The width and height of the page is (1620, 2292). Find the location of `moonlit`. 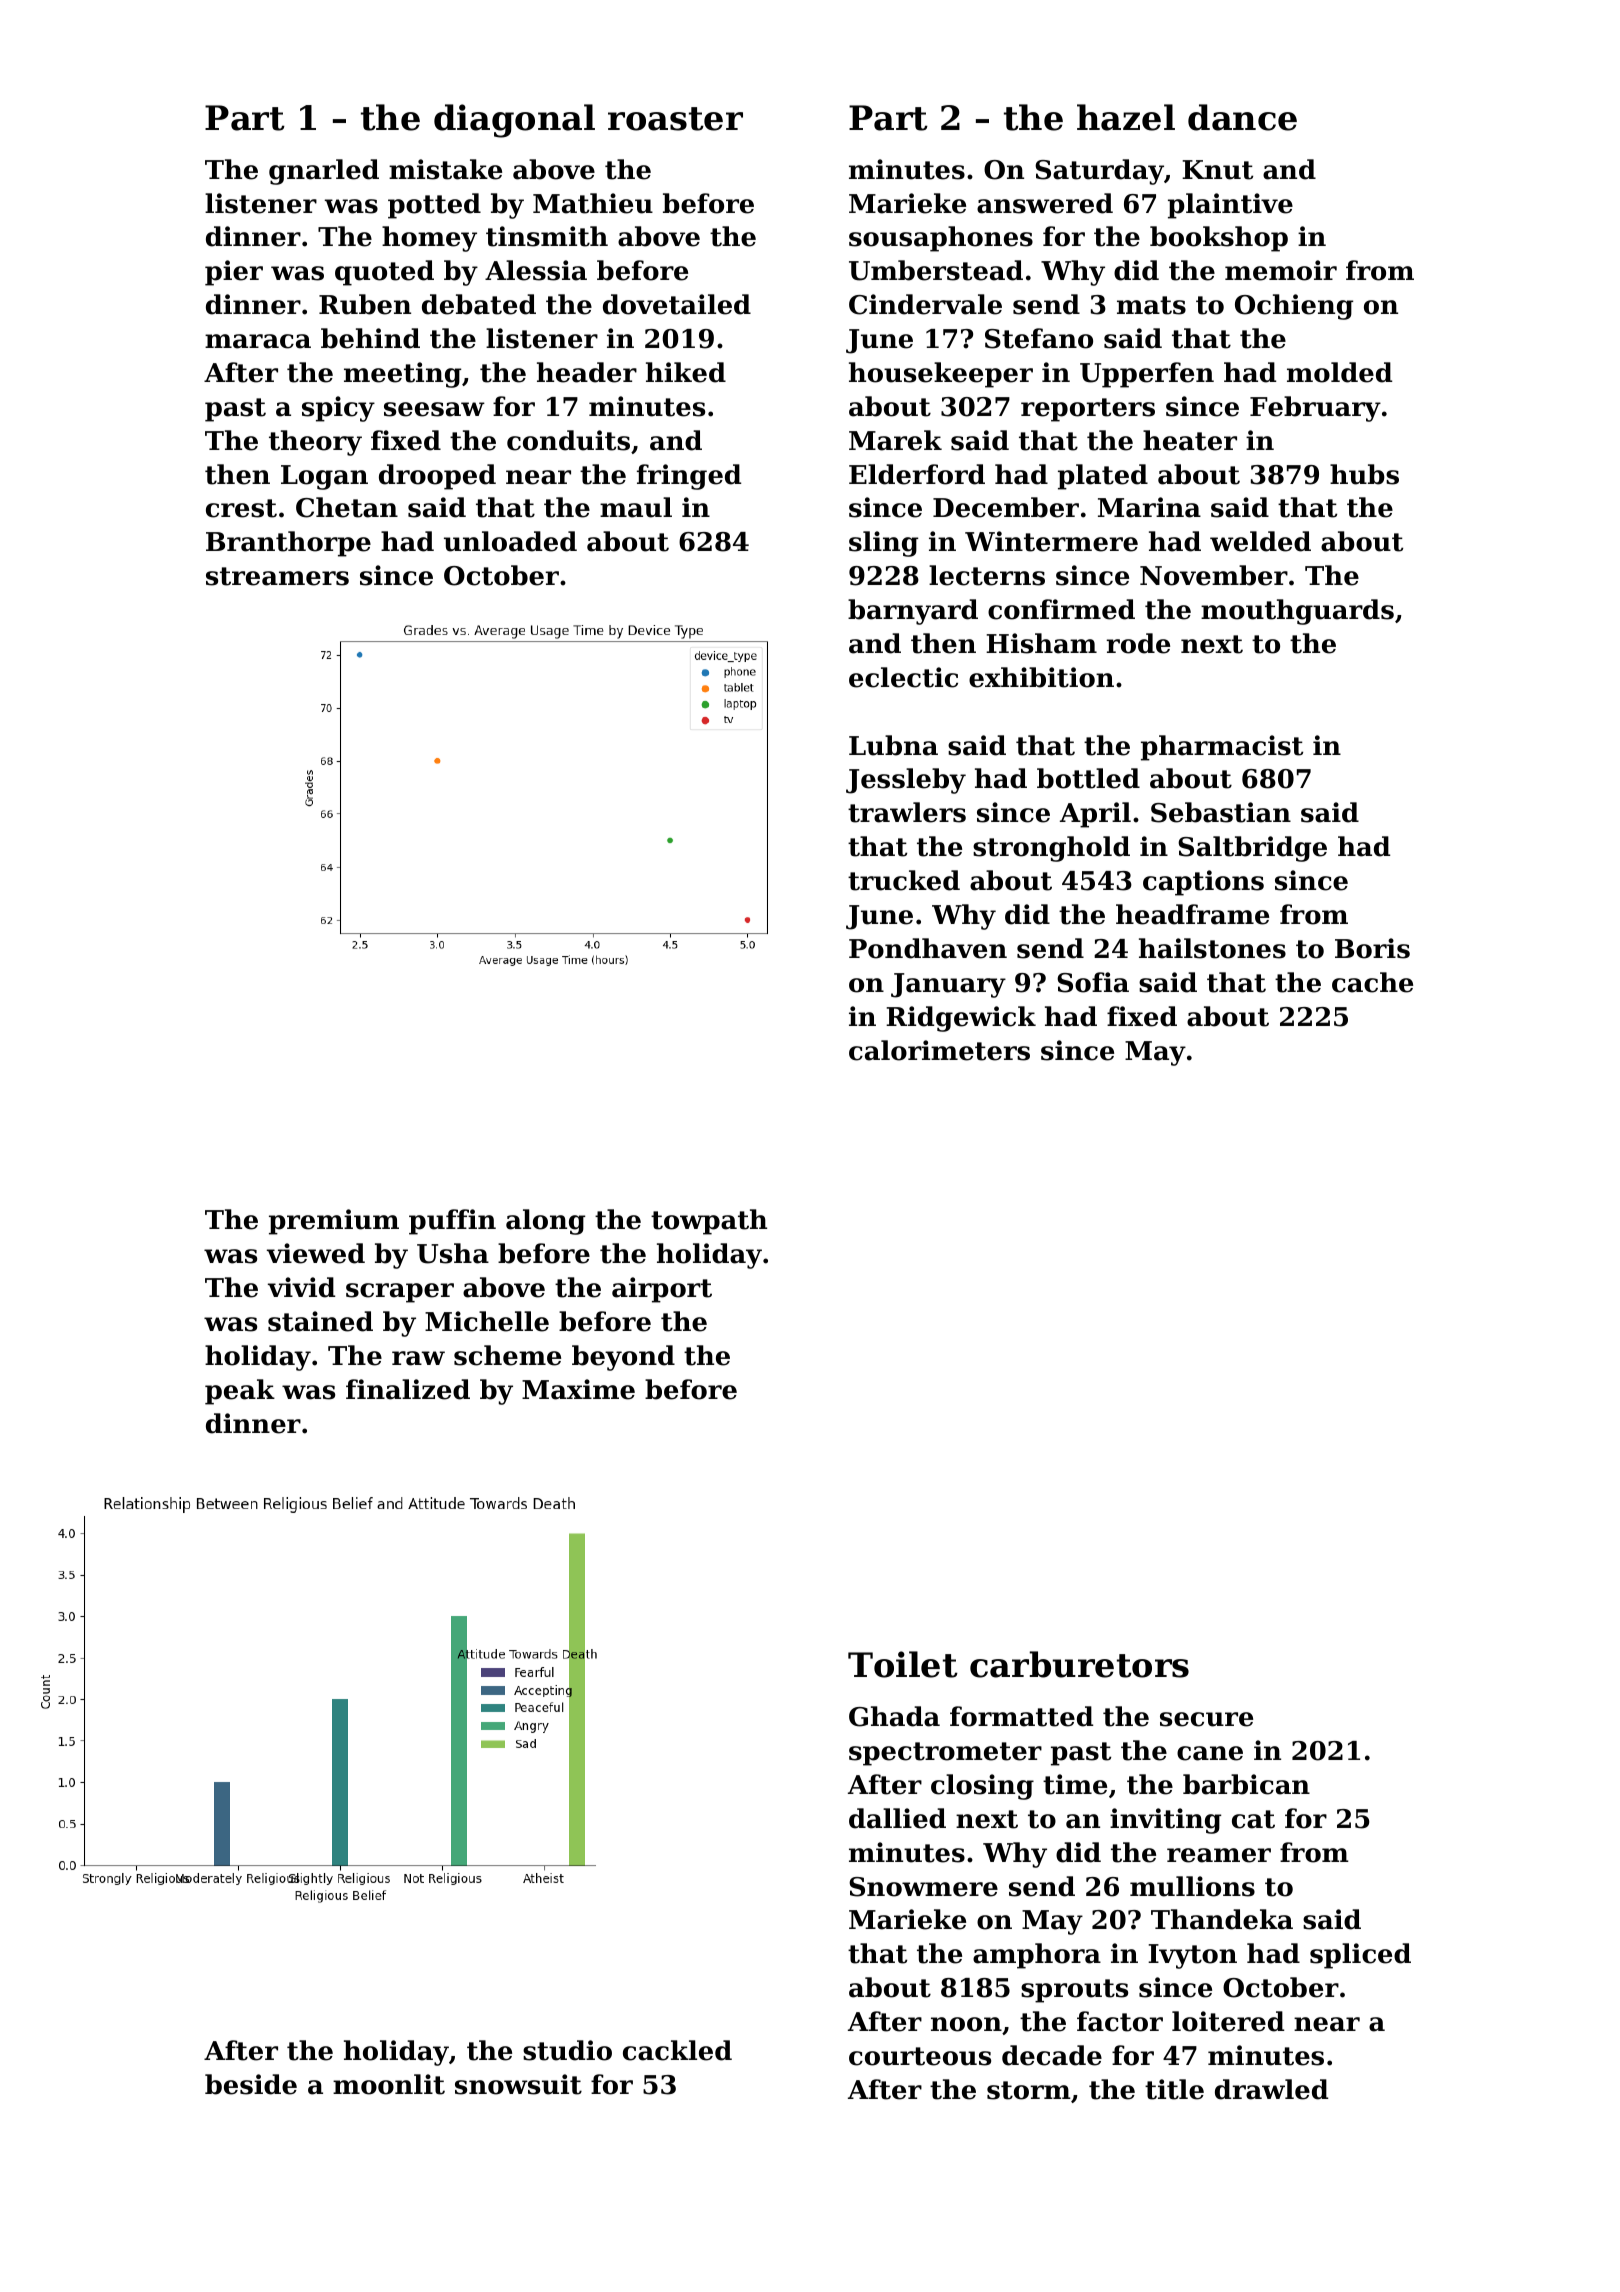

moonlit is located at coordinates (389, 2084).
